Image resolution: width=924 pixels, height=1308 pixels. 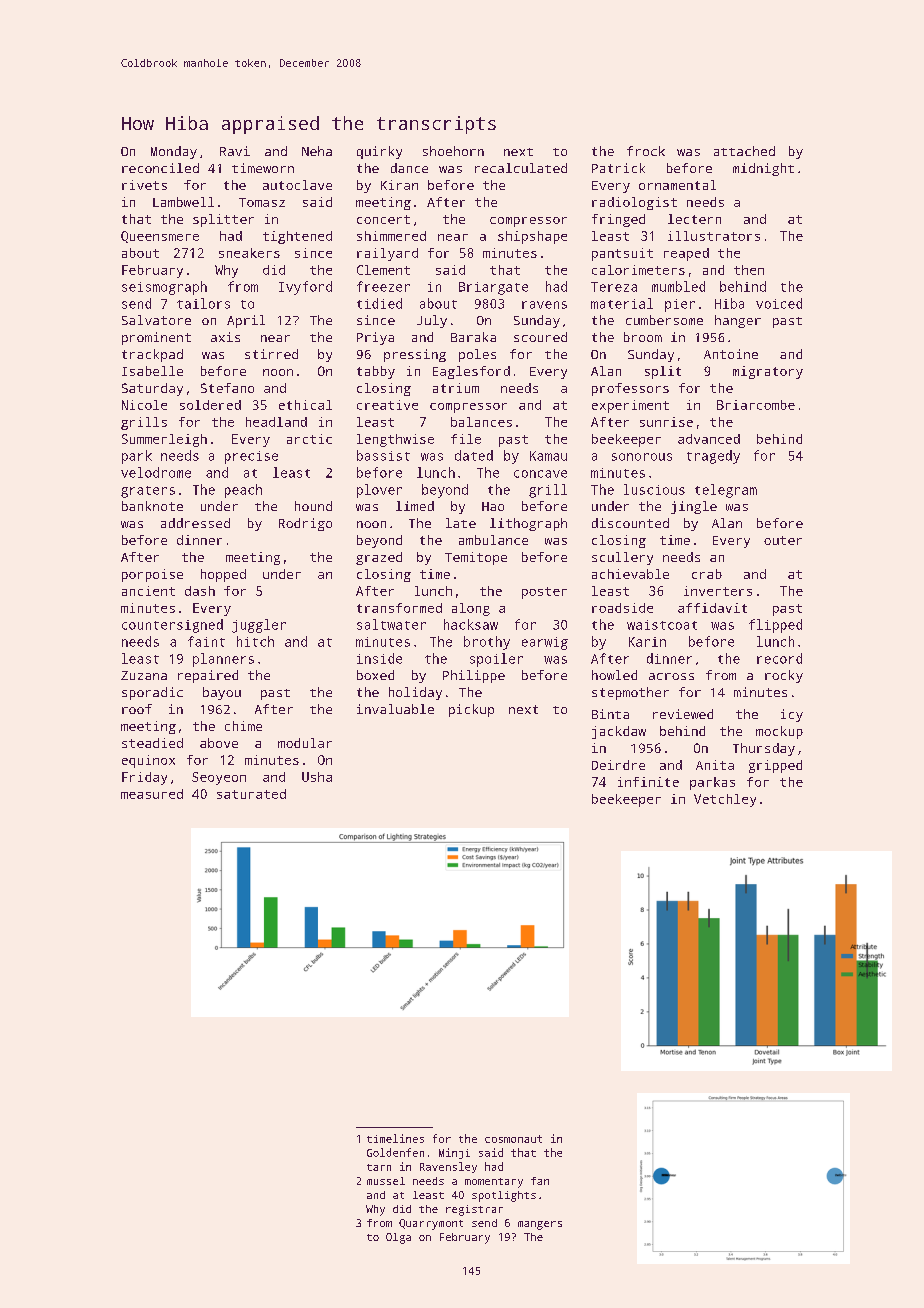 What do you see at coordinates (466, 439) in the screenshot?
I see `file` at bounding box center [466, 439].
